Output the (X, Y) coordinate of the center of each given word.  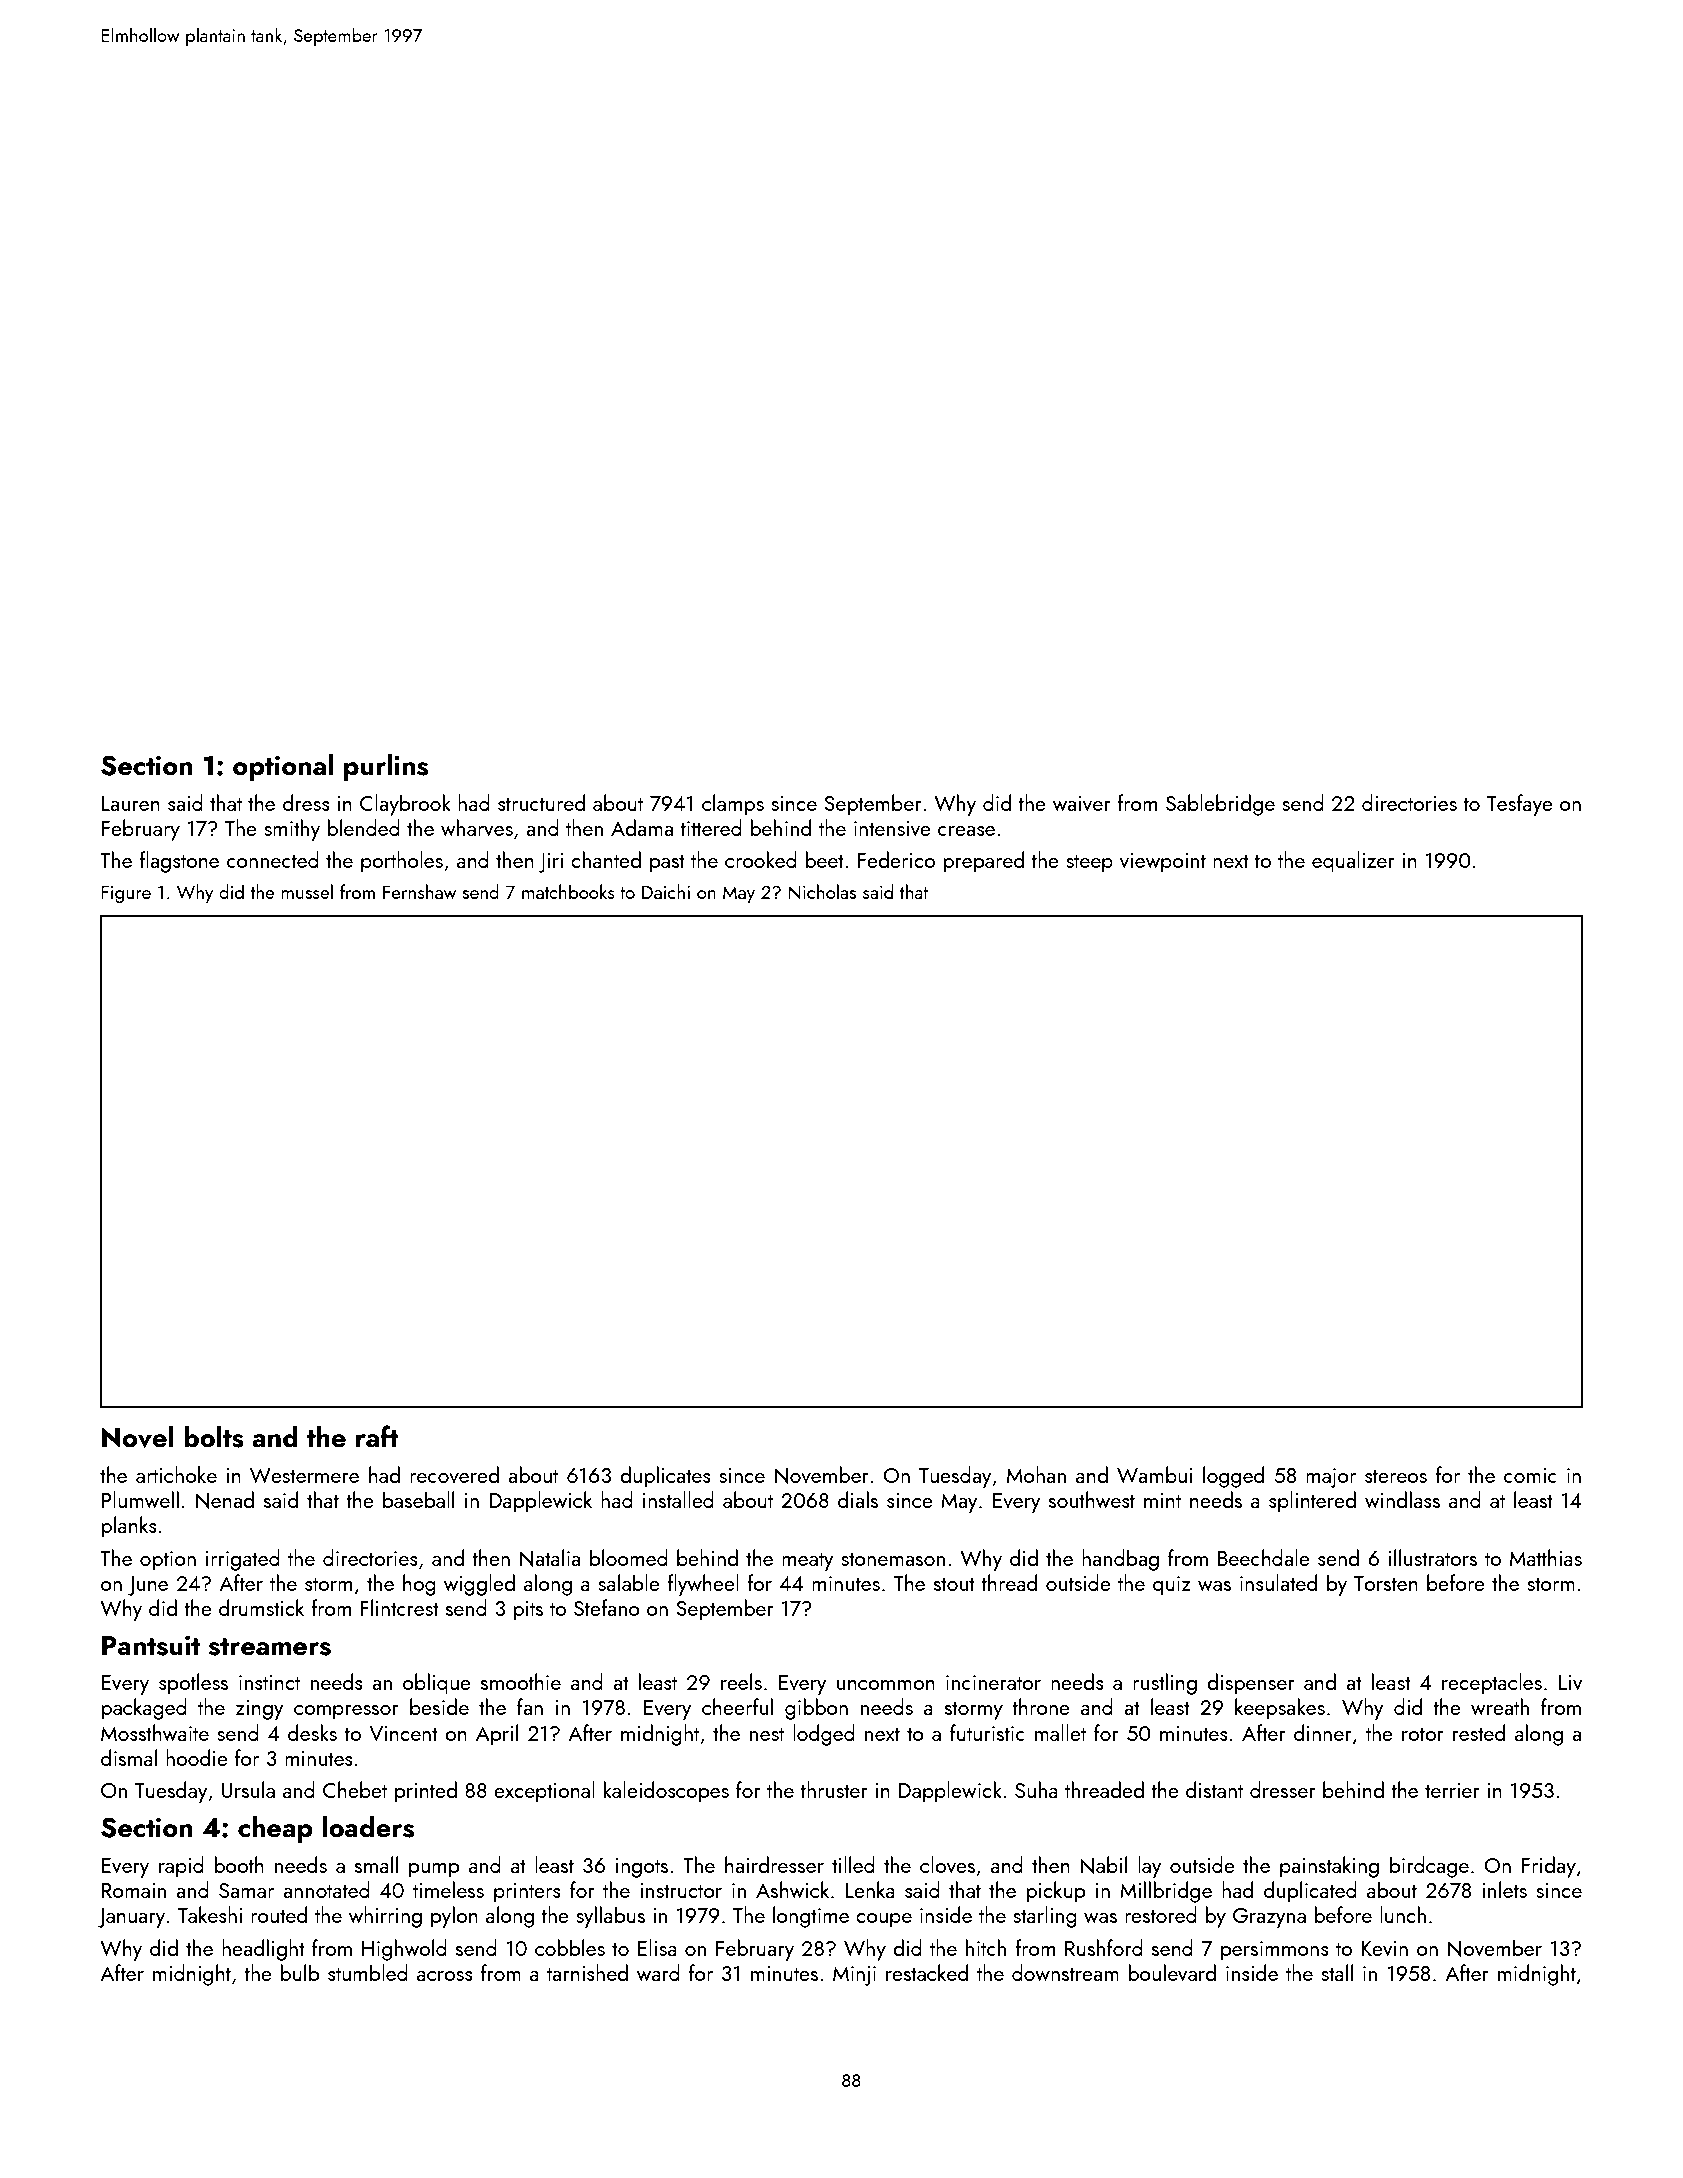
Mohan (1036, 1474)
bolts (214, 1437)
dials (858, 1499)
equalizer (1353, 862)
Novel (138, 1437)
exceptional (544, 1792)
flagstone (179, 862)
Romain (134, 1890)
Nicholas (822, 892)
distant (1214, 1789)
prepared (983, 862)
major (1331, 1478)
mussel (307, 891)
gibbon (816, 1709)
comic (1530, 1475)
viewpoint (1163, 863)
